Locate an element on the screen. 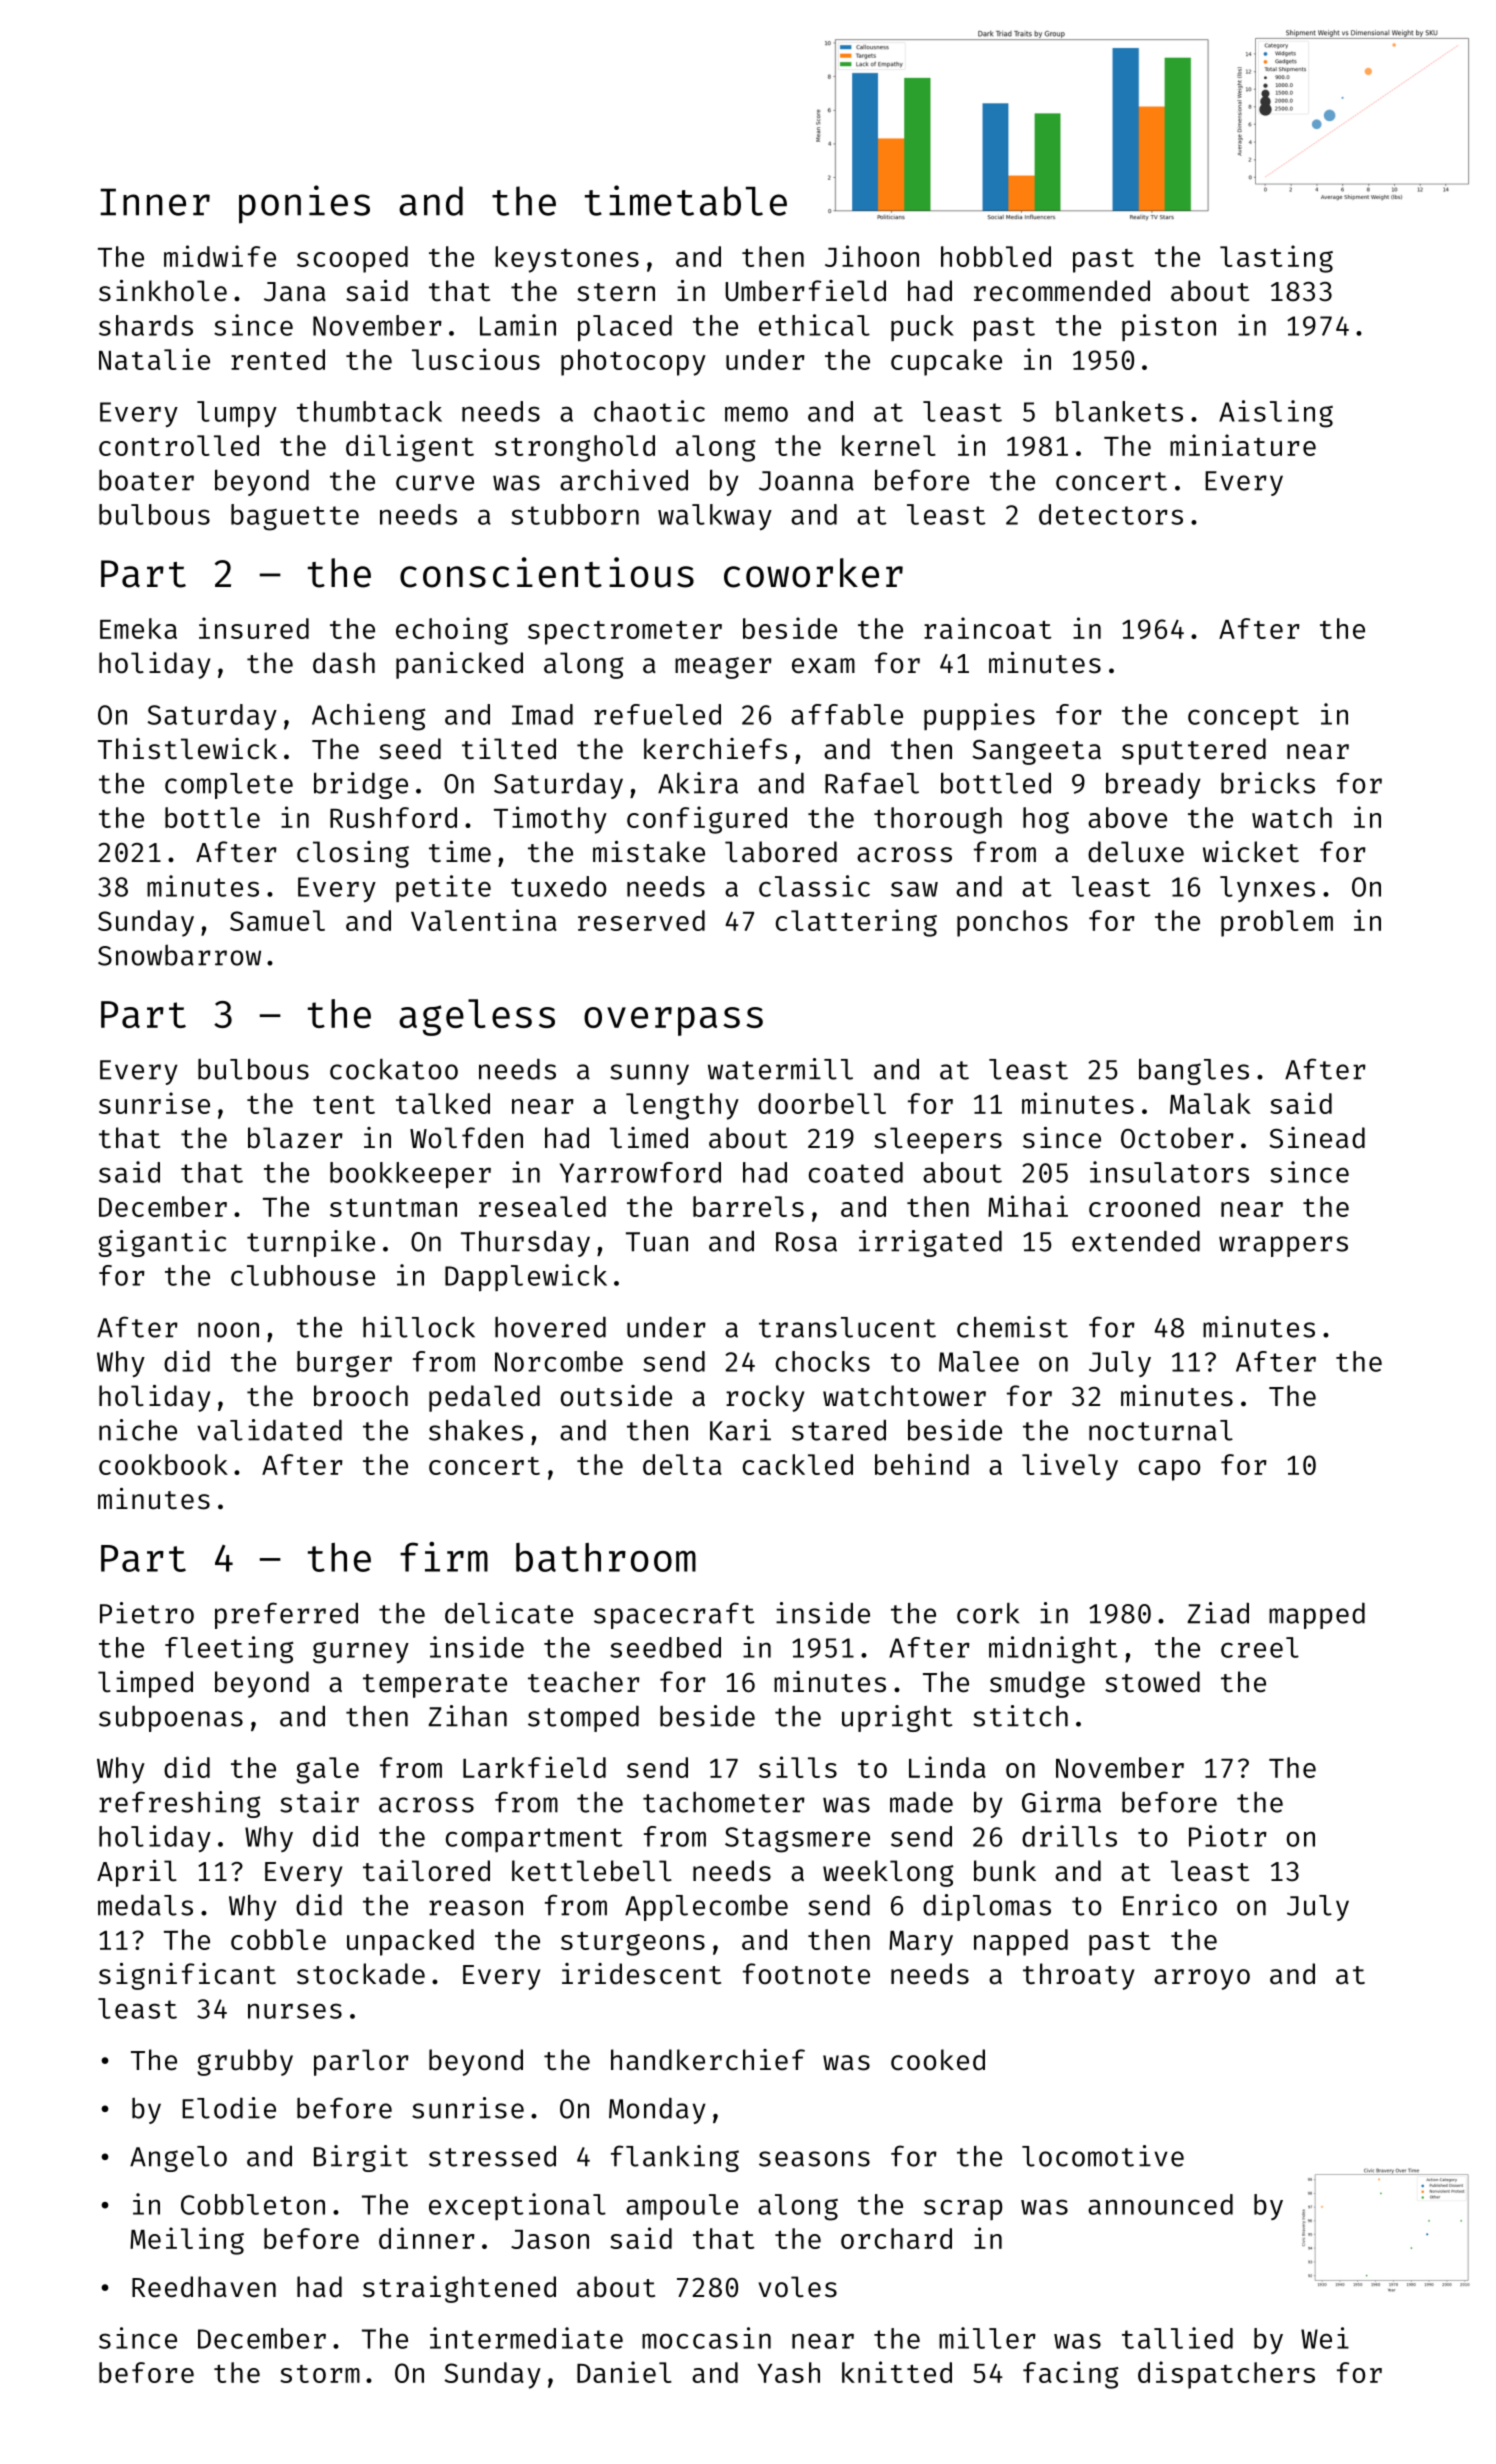  coworker is located at coordinates (813, 573).
